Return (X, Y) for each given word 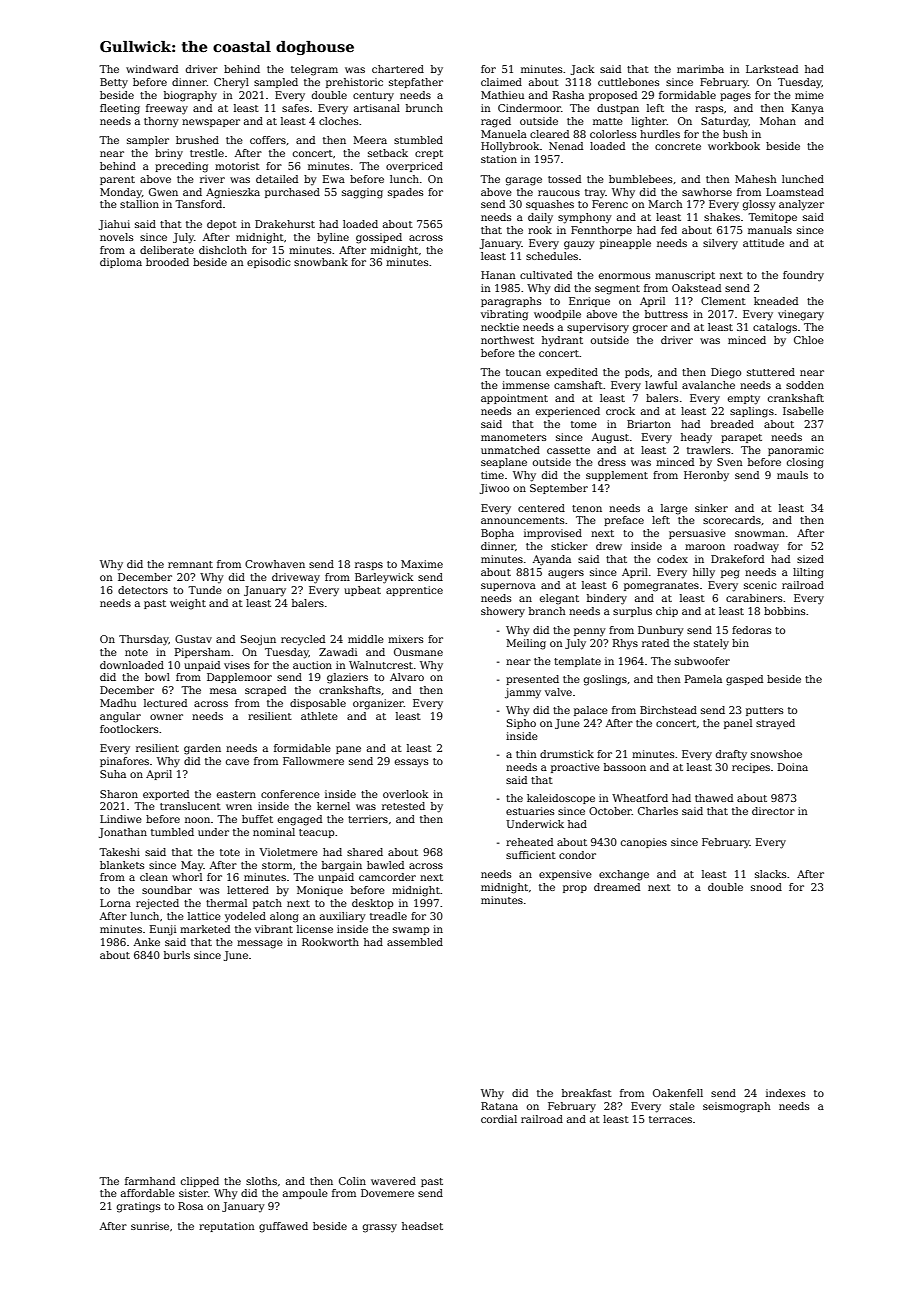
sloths (261, 1181)
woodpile (557, 315)
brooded (167, 262)
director (773, 811)
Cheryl (231, 83)
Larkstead (772, 69)
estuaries (530, 811)
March (665, 204)
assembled (415, 942)
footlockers (129, 729)
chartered (398, 69)
